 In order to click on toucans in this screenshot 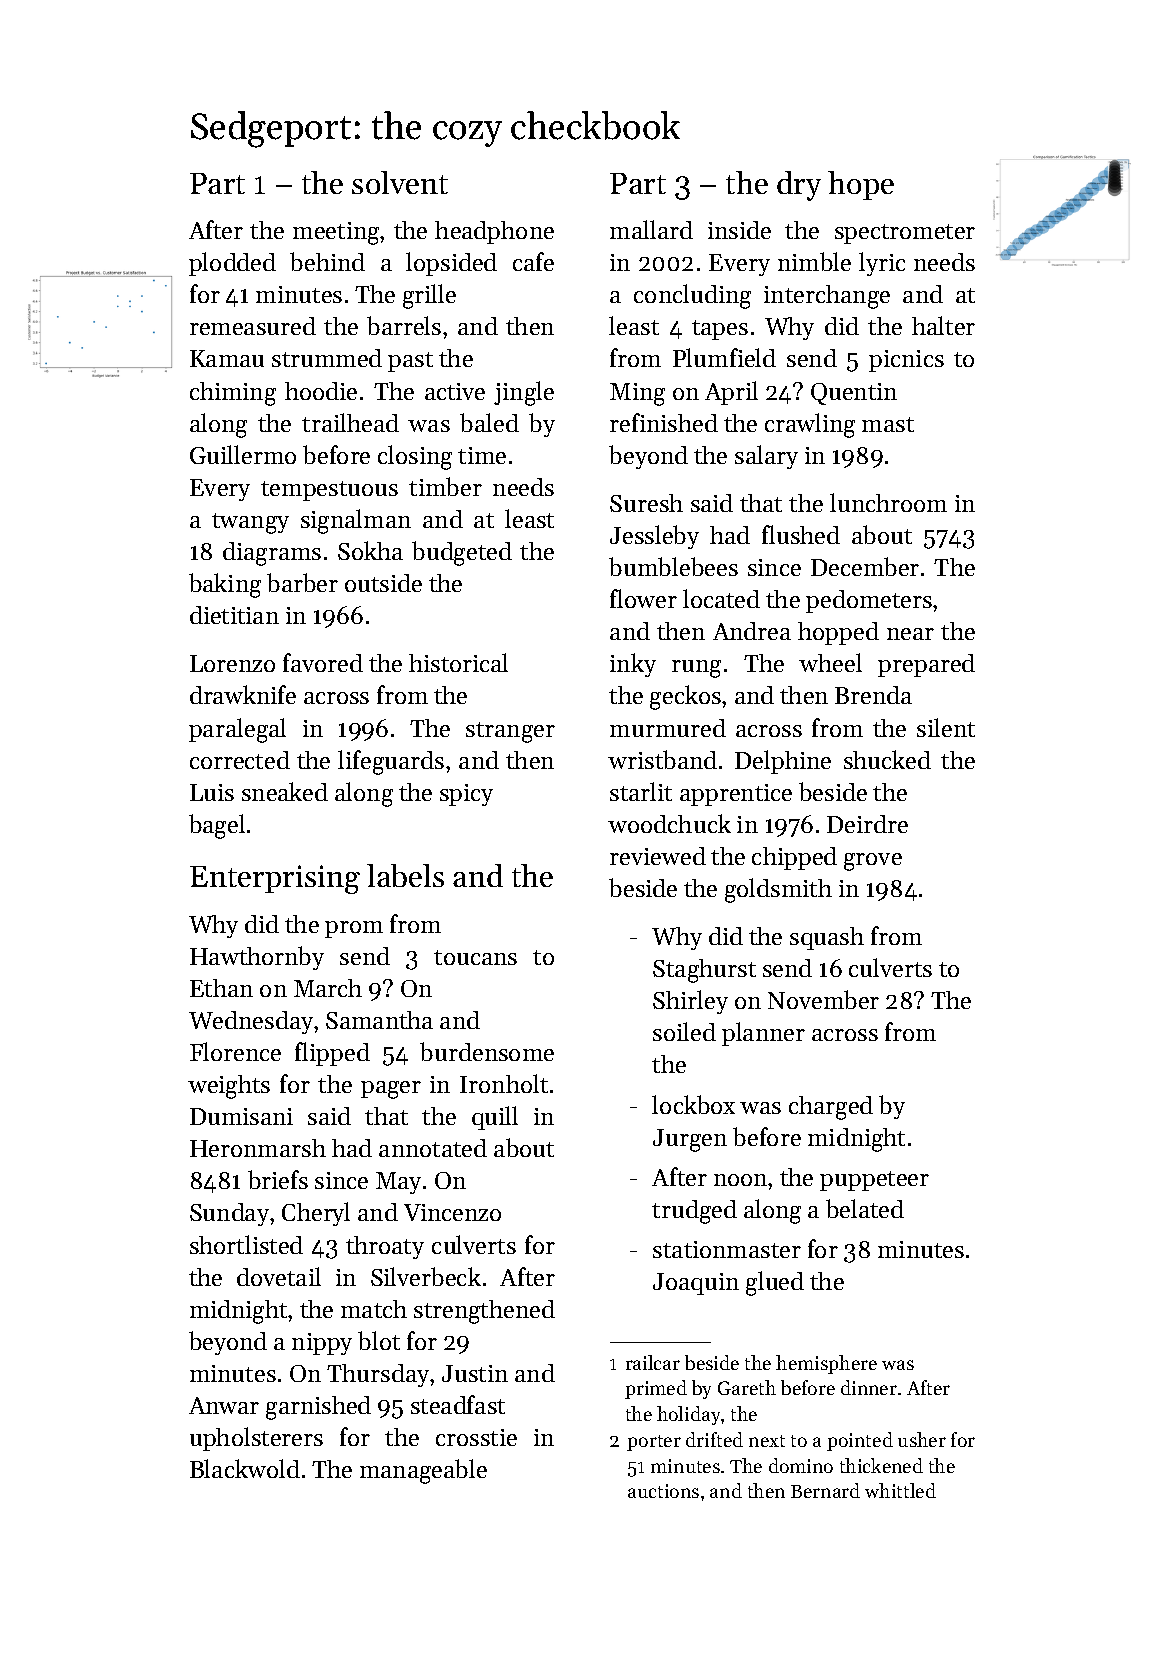, I will do `click(475, 957)`.
